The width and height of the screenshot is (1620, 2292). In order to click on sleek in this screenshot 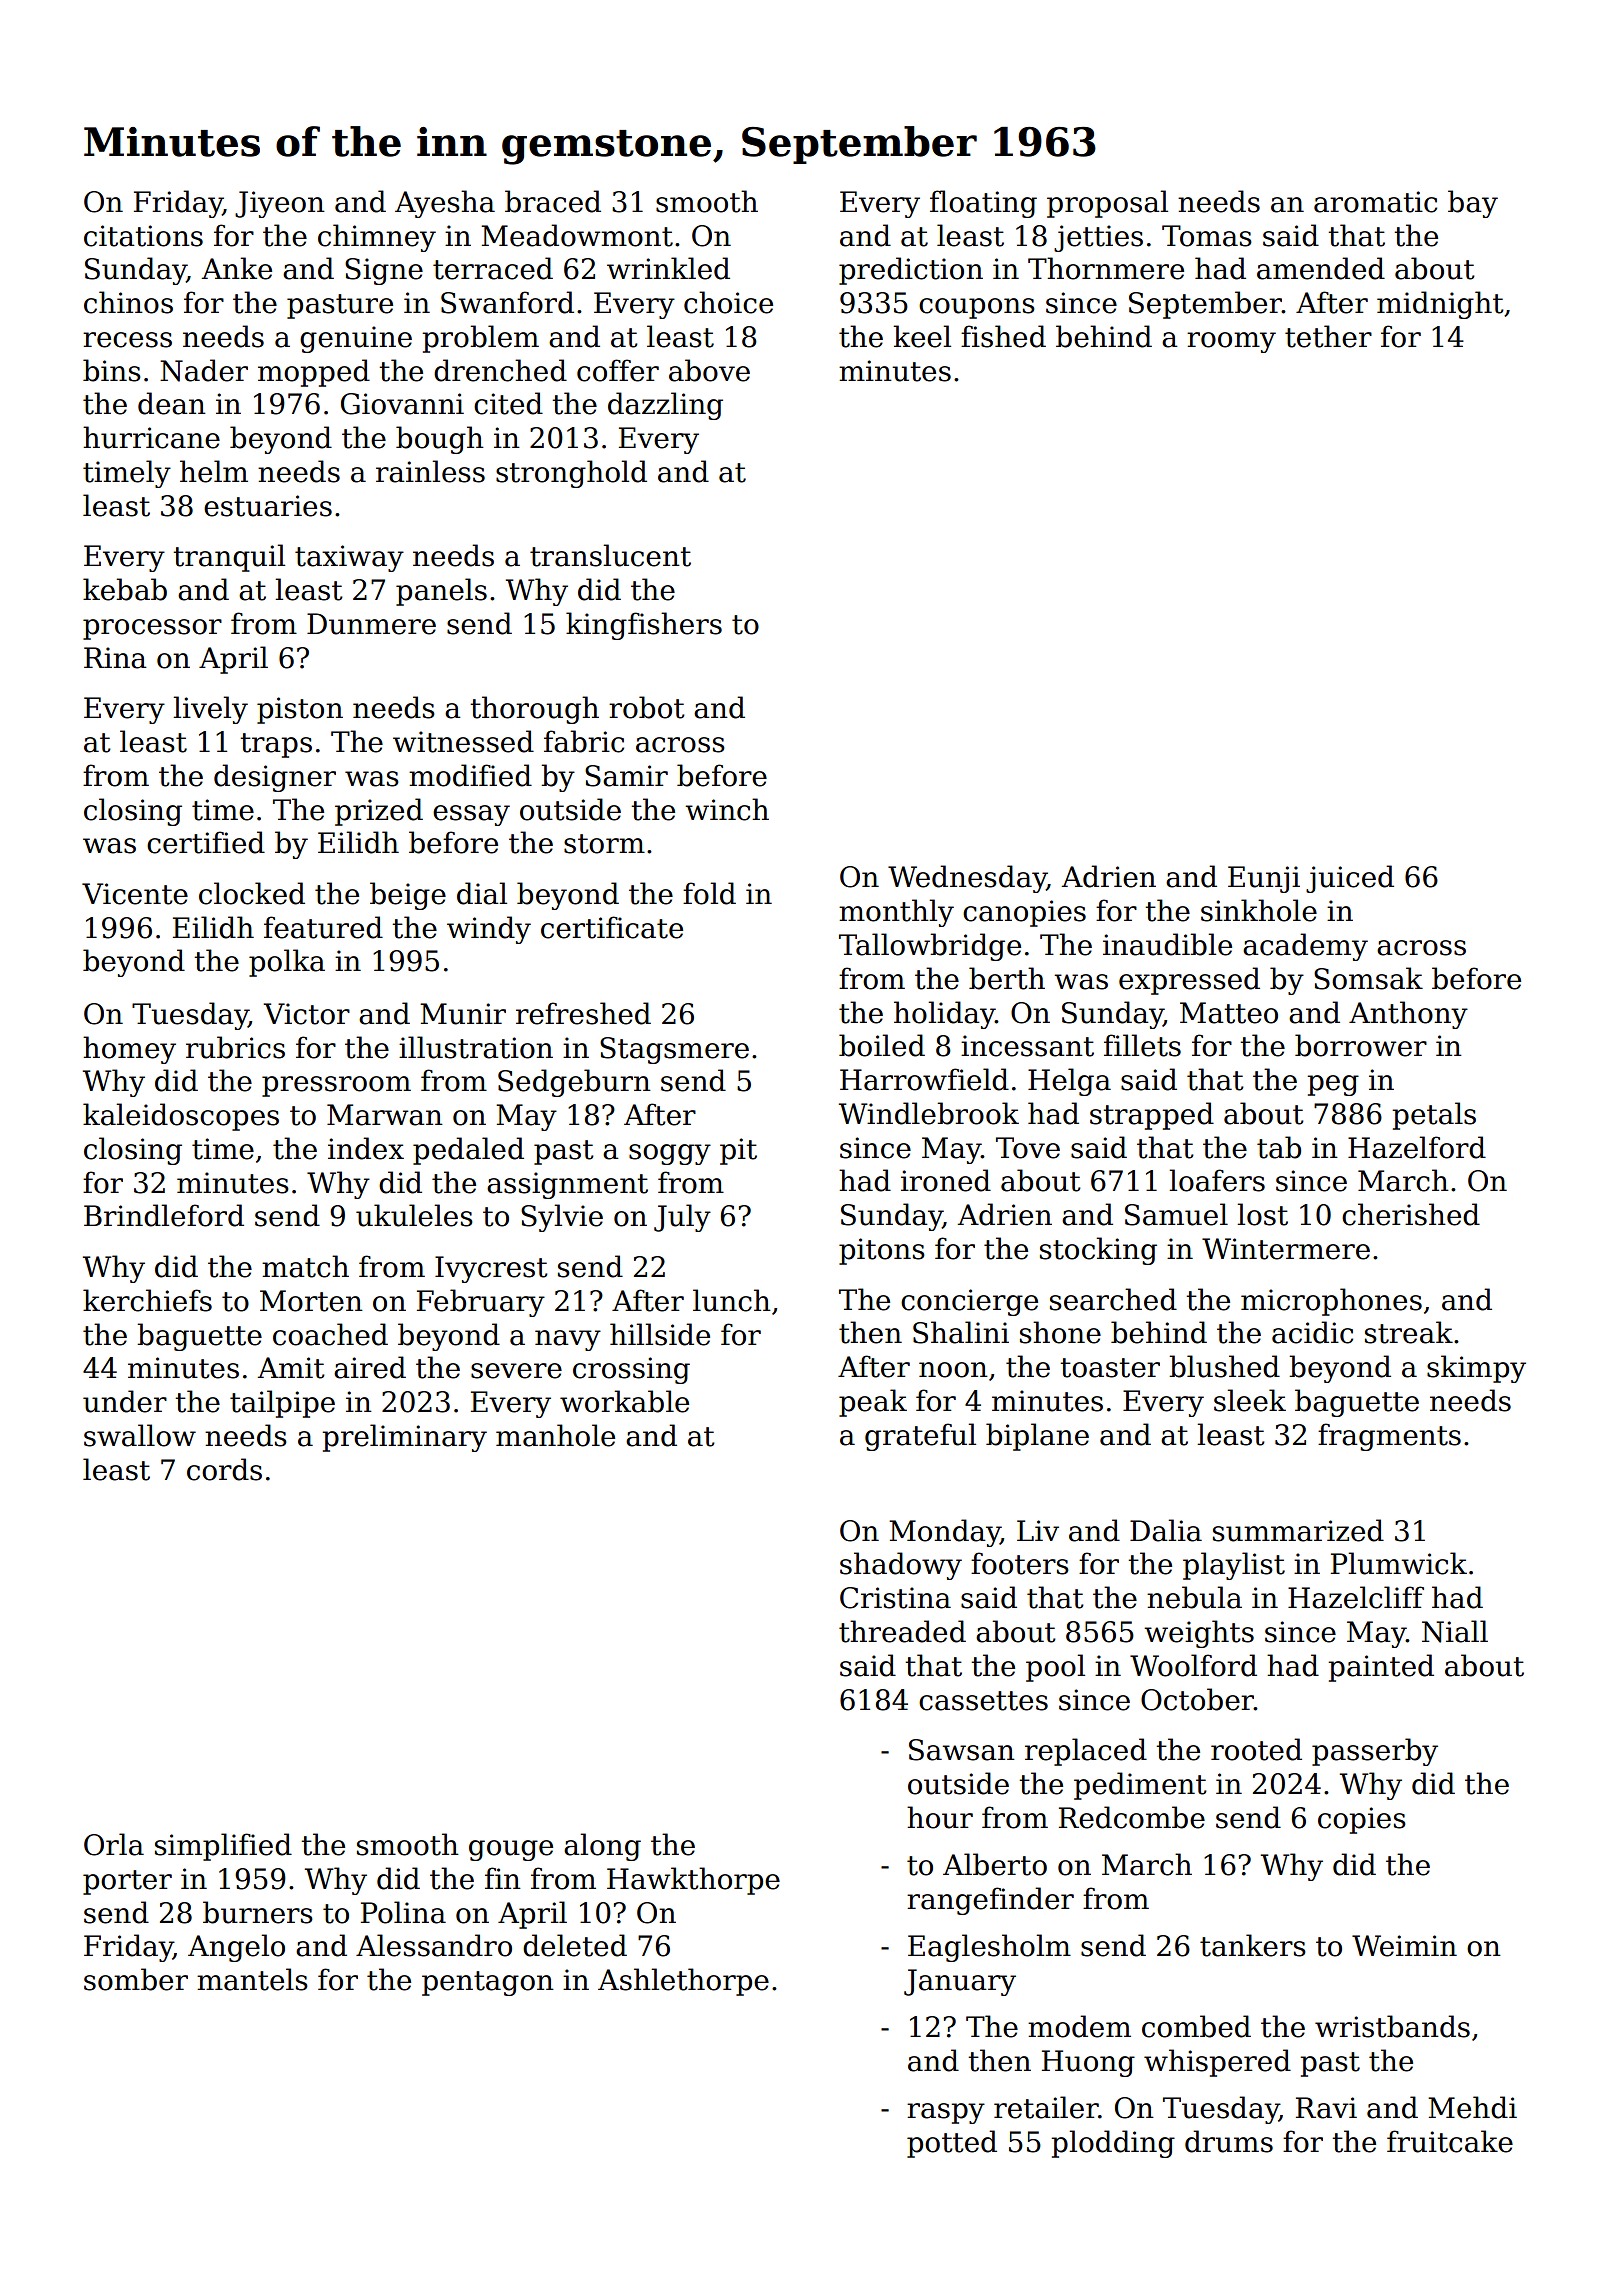, I will do `click(1250, 1400)`.
